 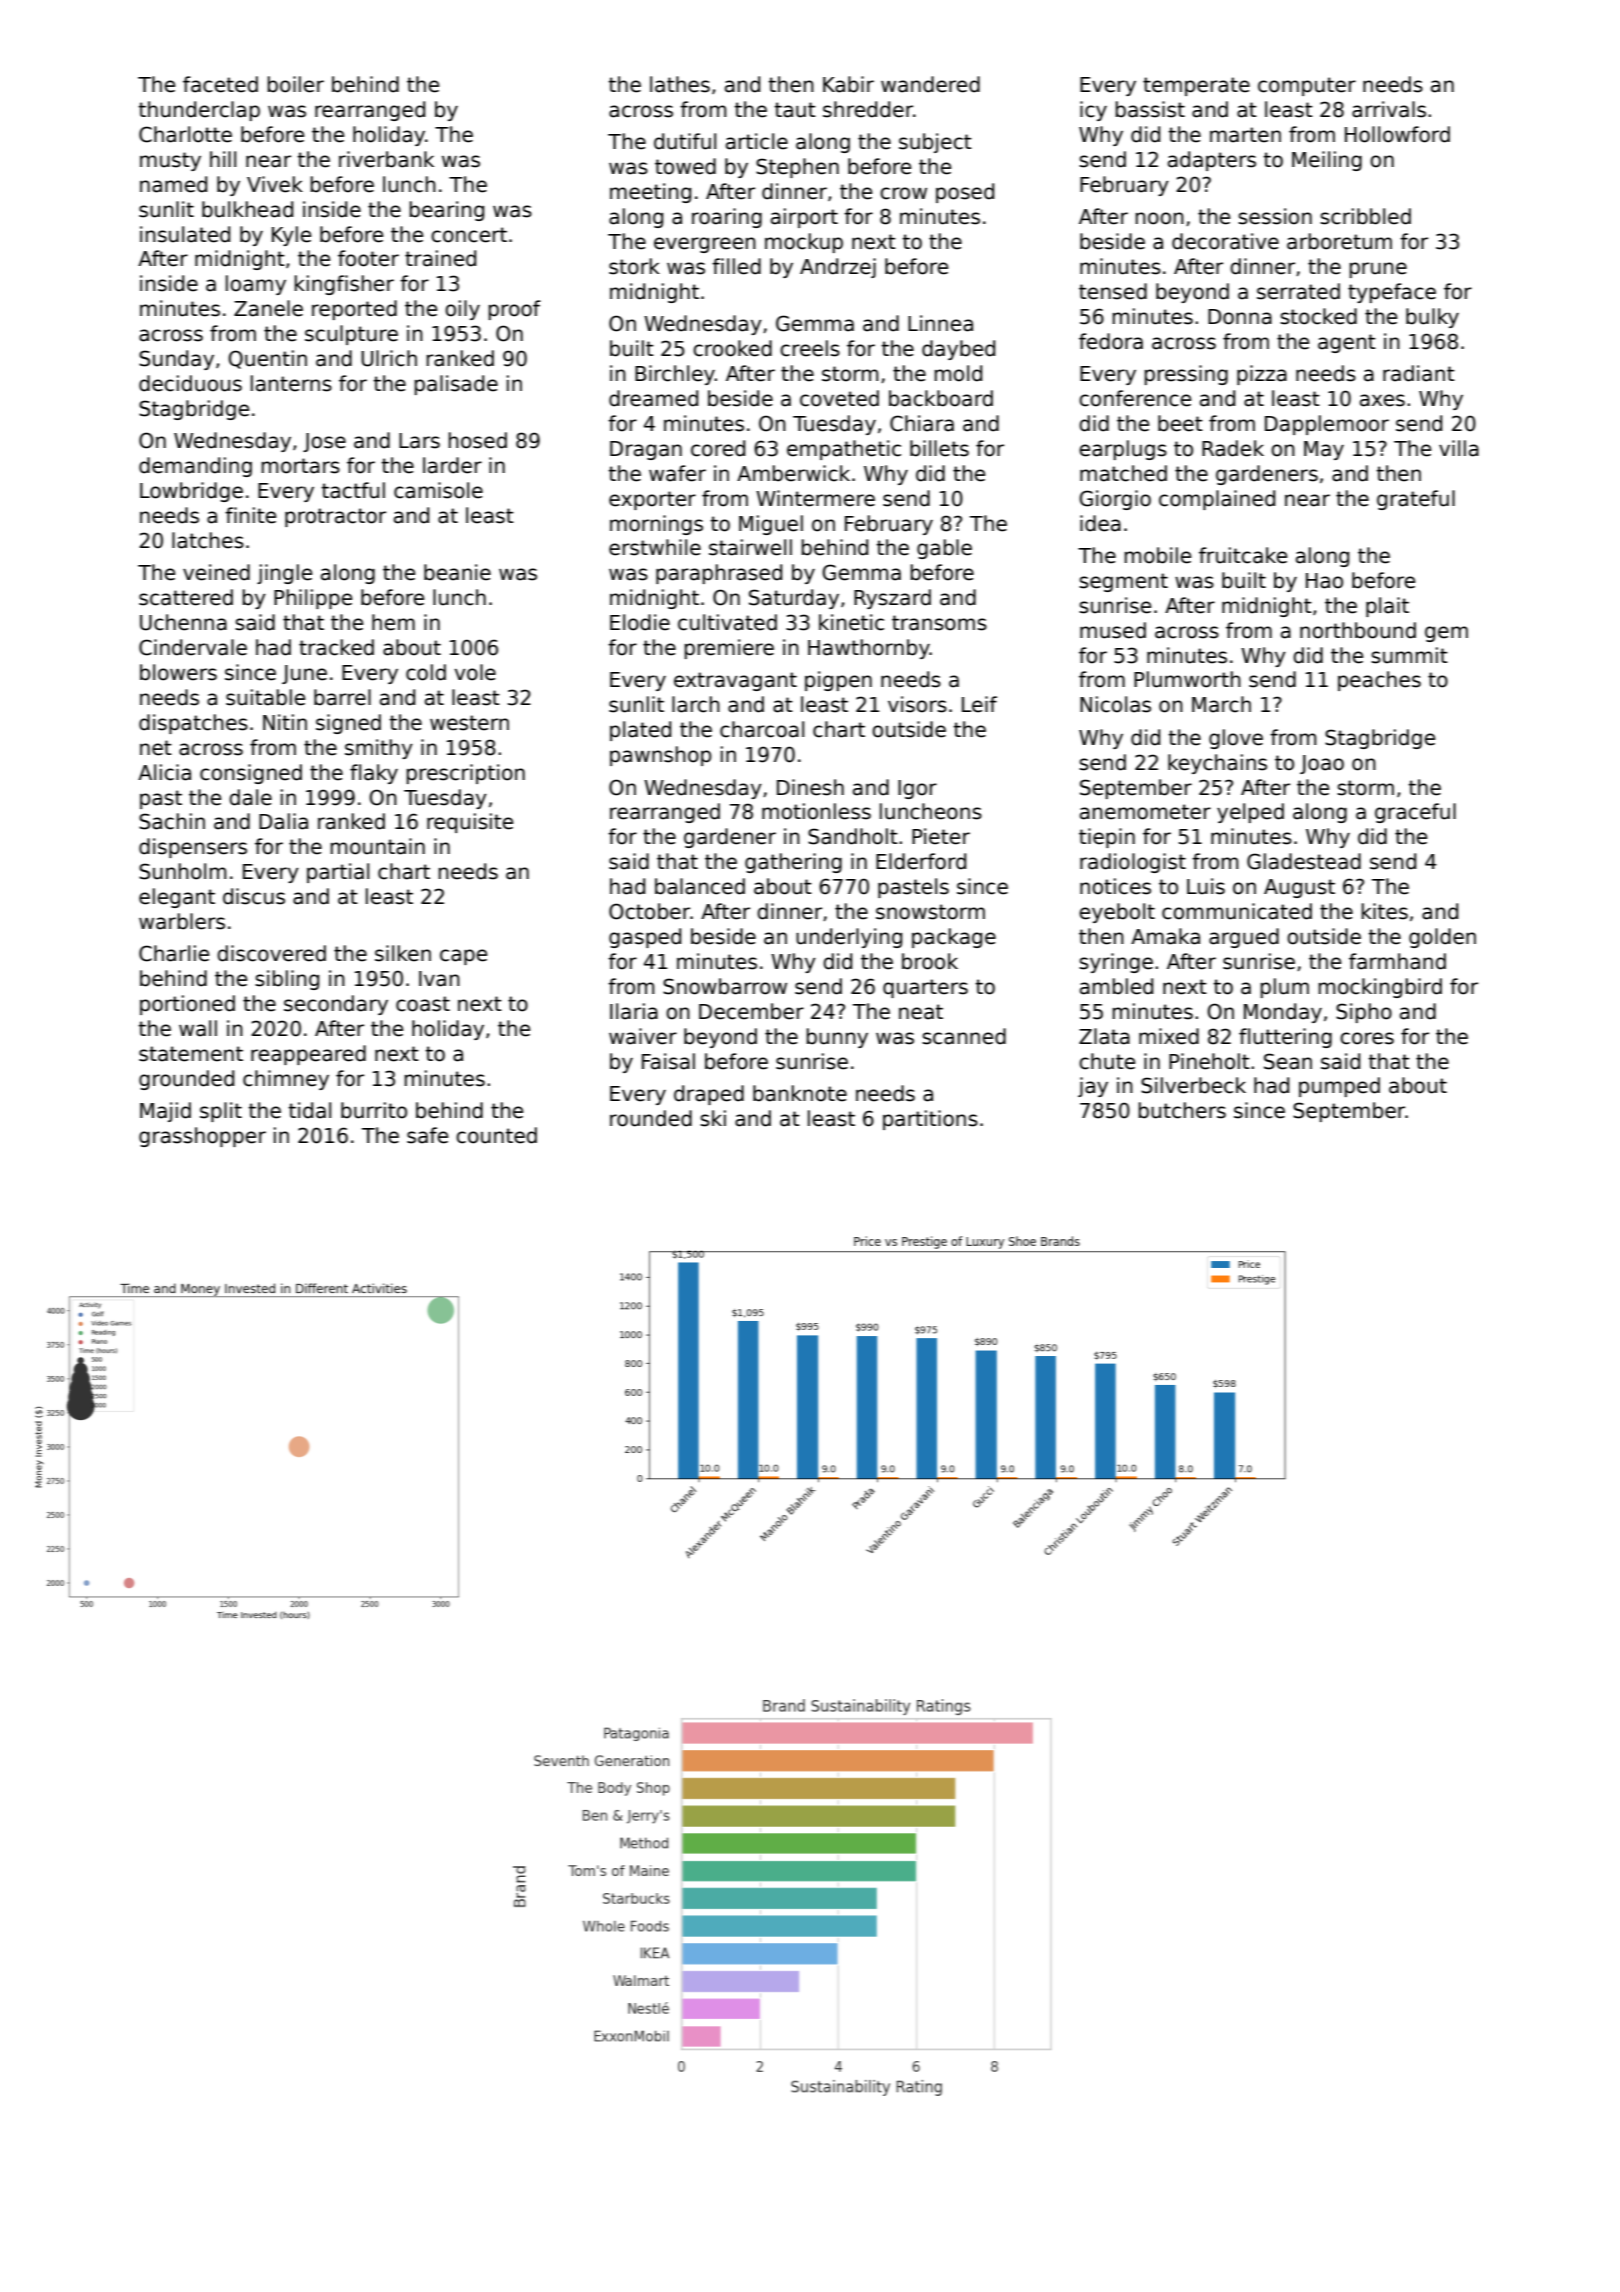 What do you see at coordinates (1196, 86) in the image?
I see `temperate` at bounding box center [1196, 86].
